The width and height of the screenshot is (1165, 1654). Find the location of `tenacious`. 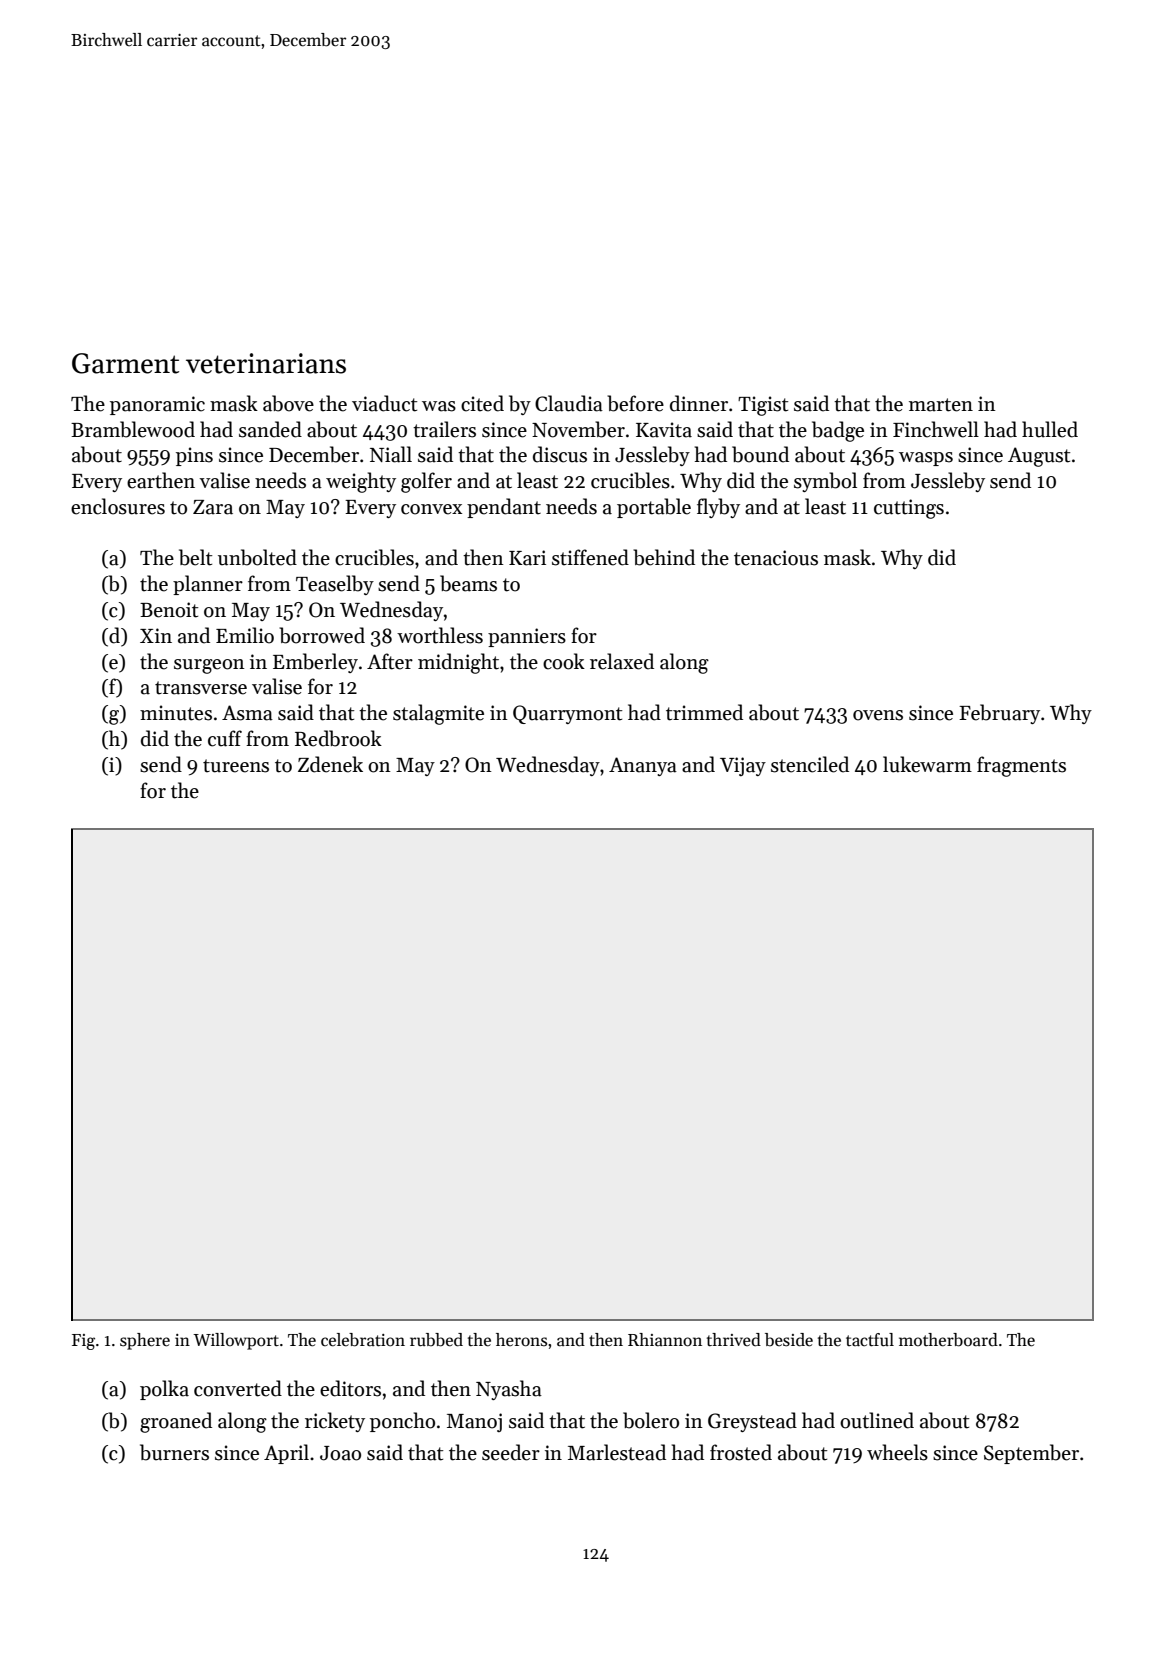

tenacious is located at coordinates (776, 558).
